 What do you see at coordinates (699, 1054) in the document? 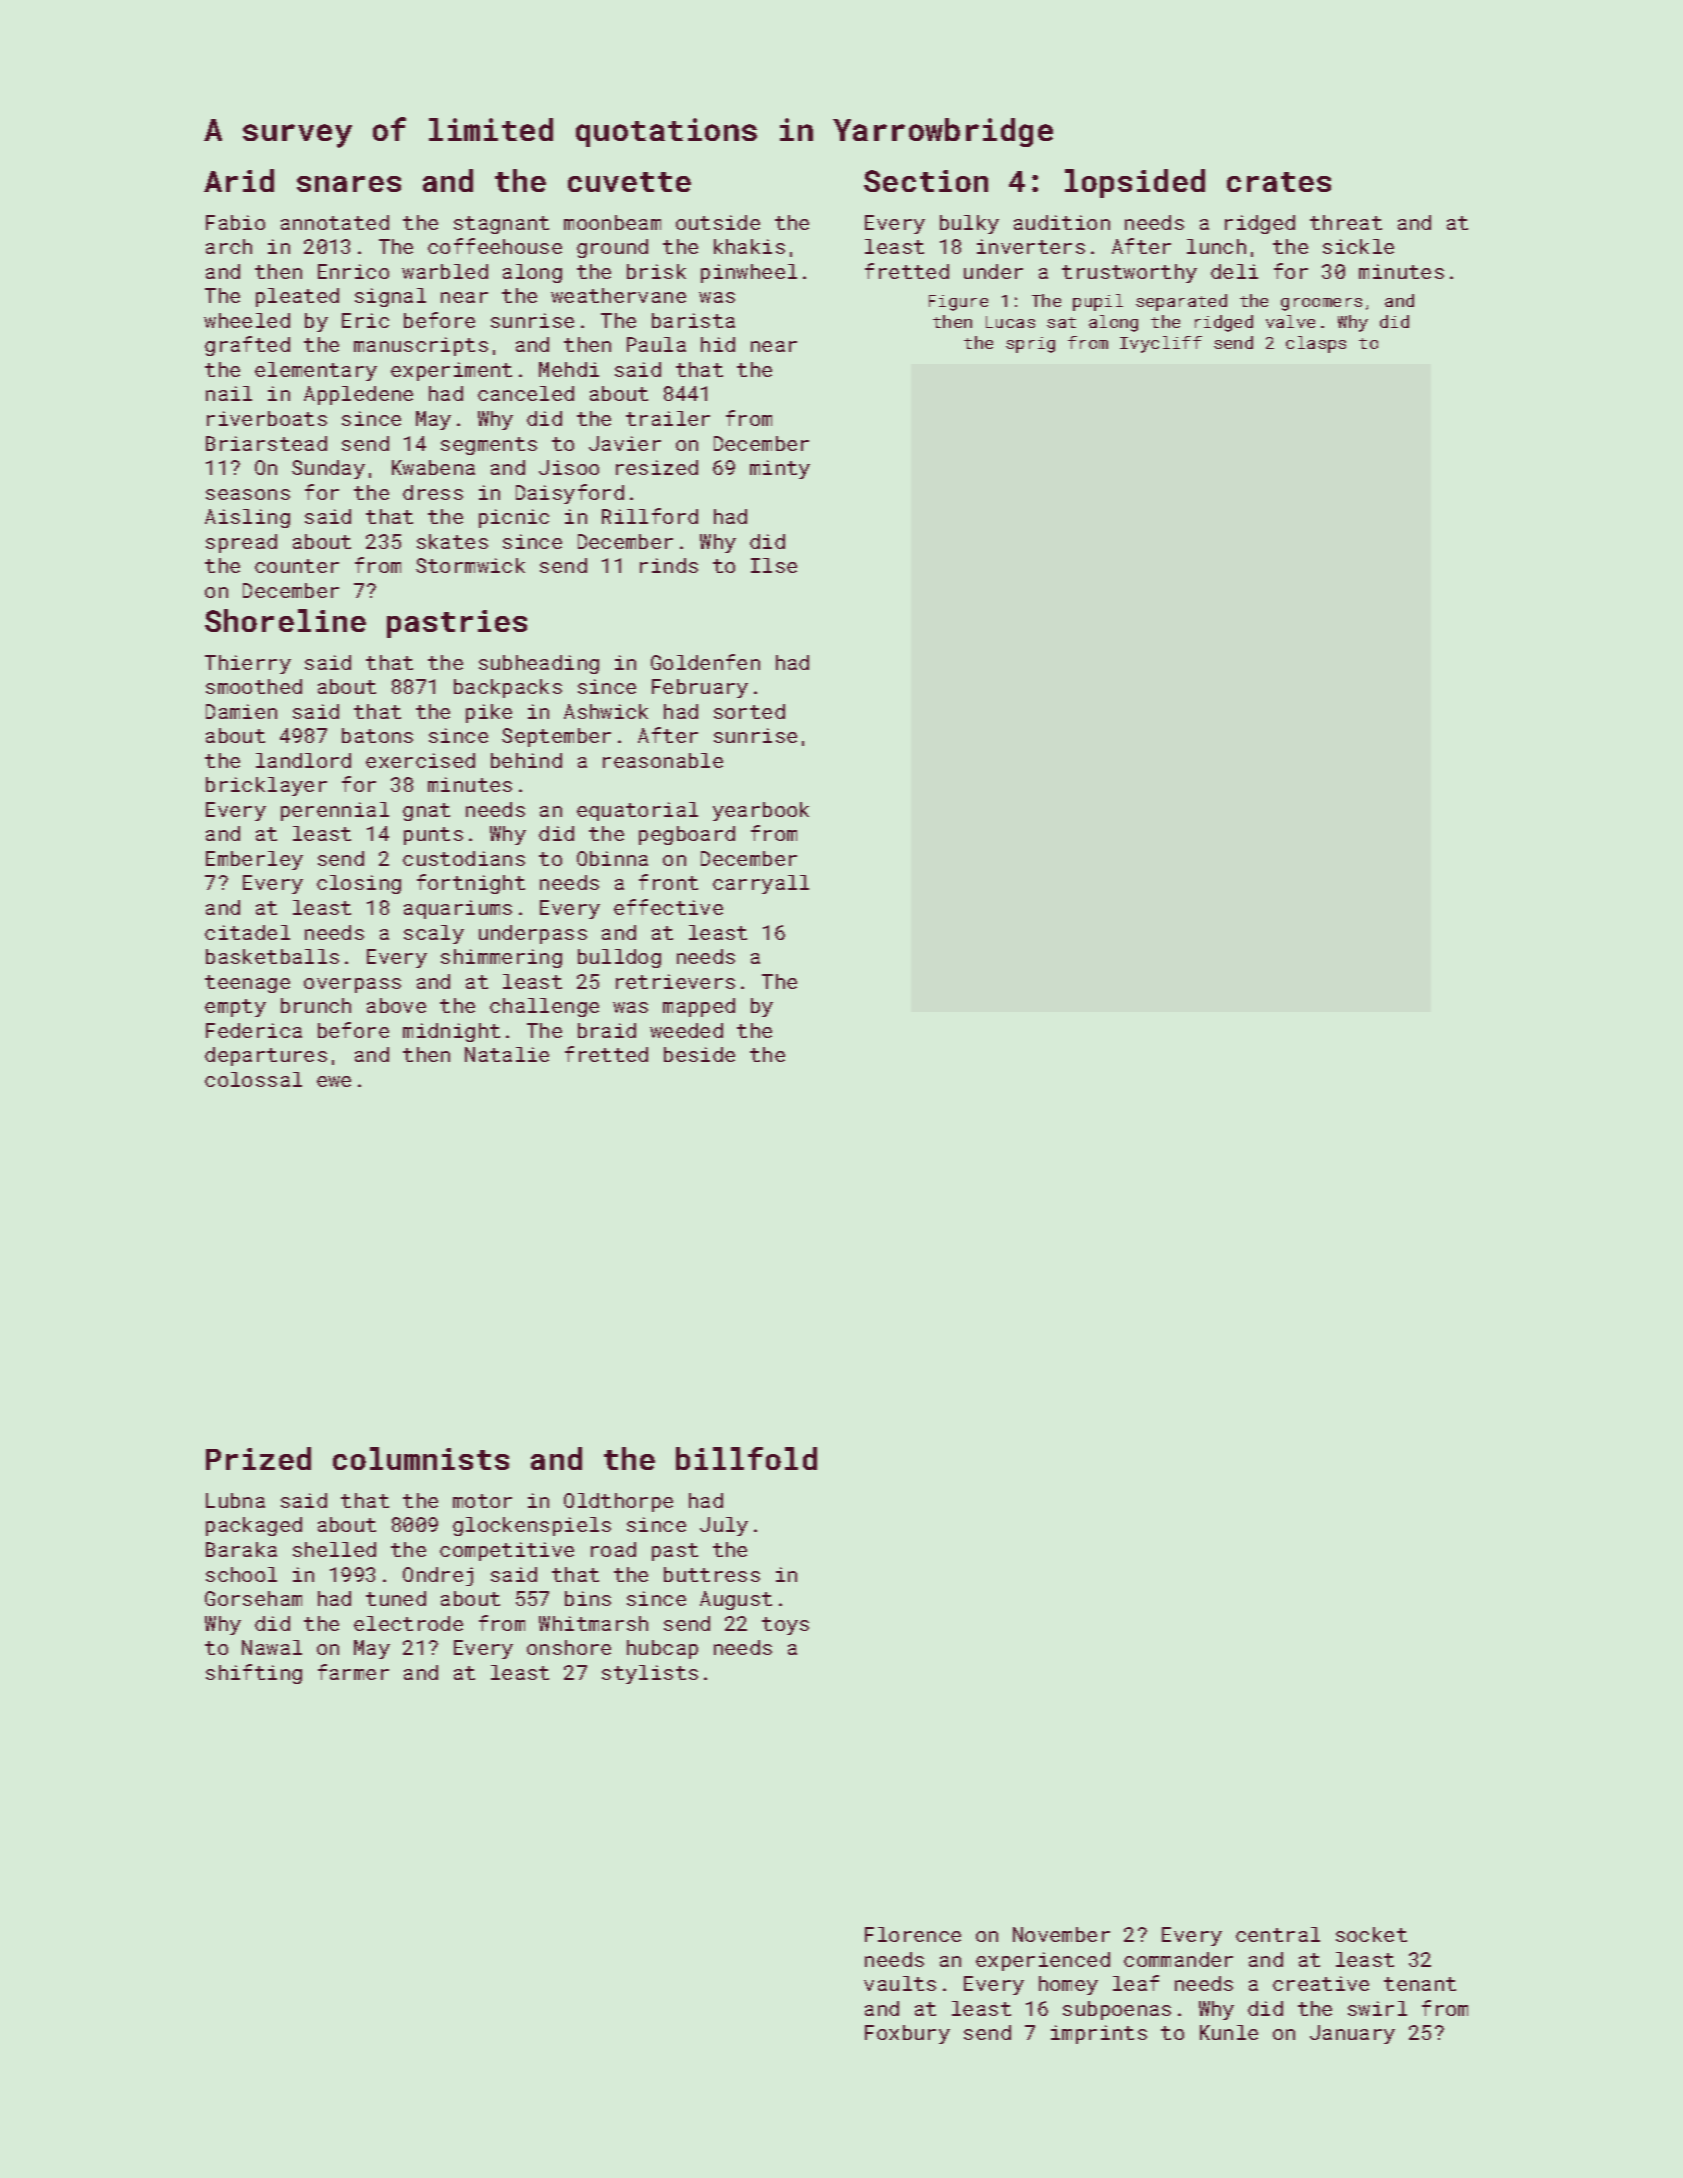
I see `beside` at bounding box center [699, 1054].
